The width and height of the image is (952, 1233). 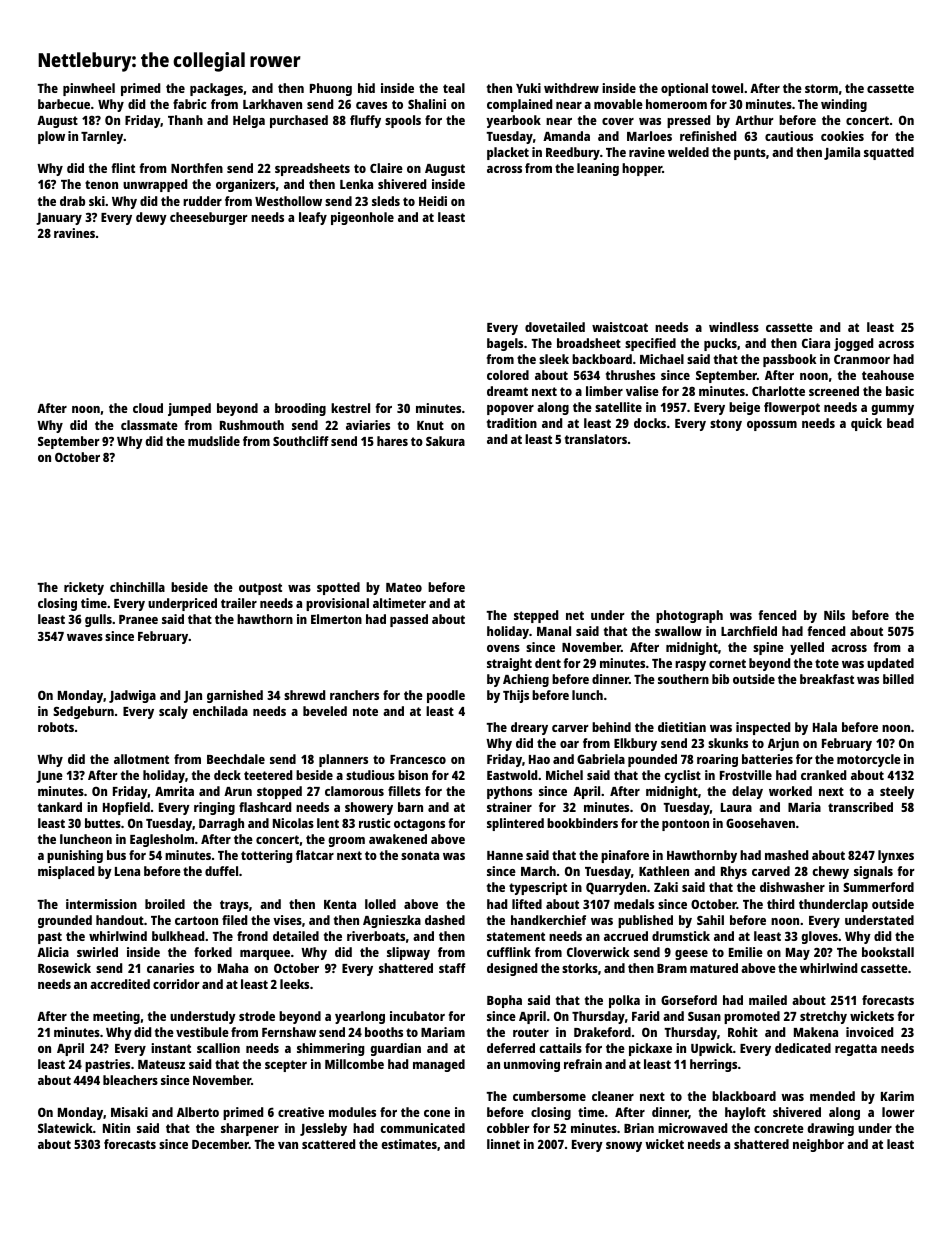 What do you see at coordinates (149, 425) in the image?
I see `classmate` at bounding box center [149, 425].
